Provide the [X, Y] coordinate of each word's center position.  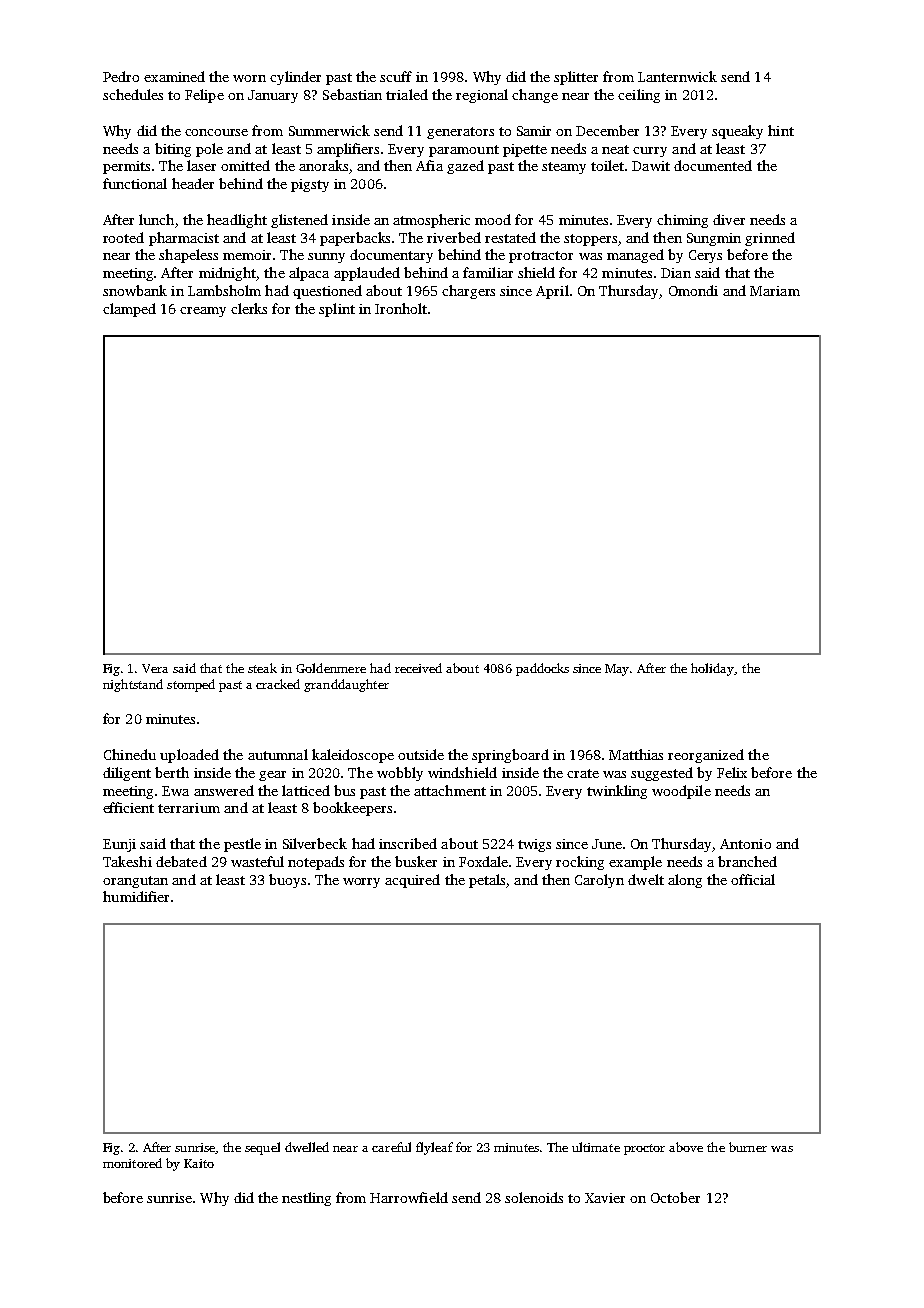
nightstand [133, 685]
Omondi [693, 290]
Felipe [204, 96]
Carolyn [599, 881]
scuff [396, 76]
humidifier [136, 896]
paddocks [542, 669]
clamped [129, 310]
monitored [132, 1163]
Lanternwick [677, 76]
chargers [468, 292]
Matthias [636, 754]
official [753, 879]
